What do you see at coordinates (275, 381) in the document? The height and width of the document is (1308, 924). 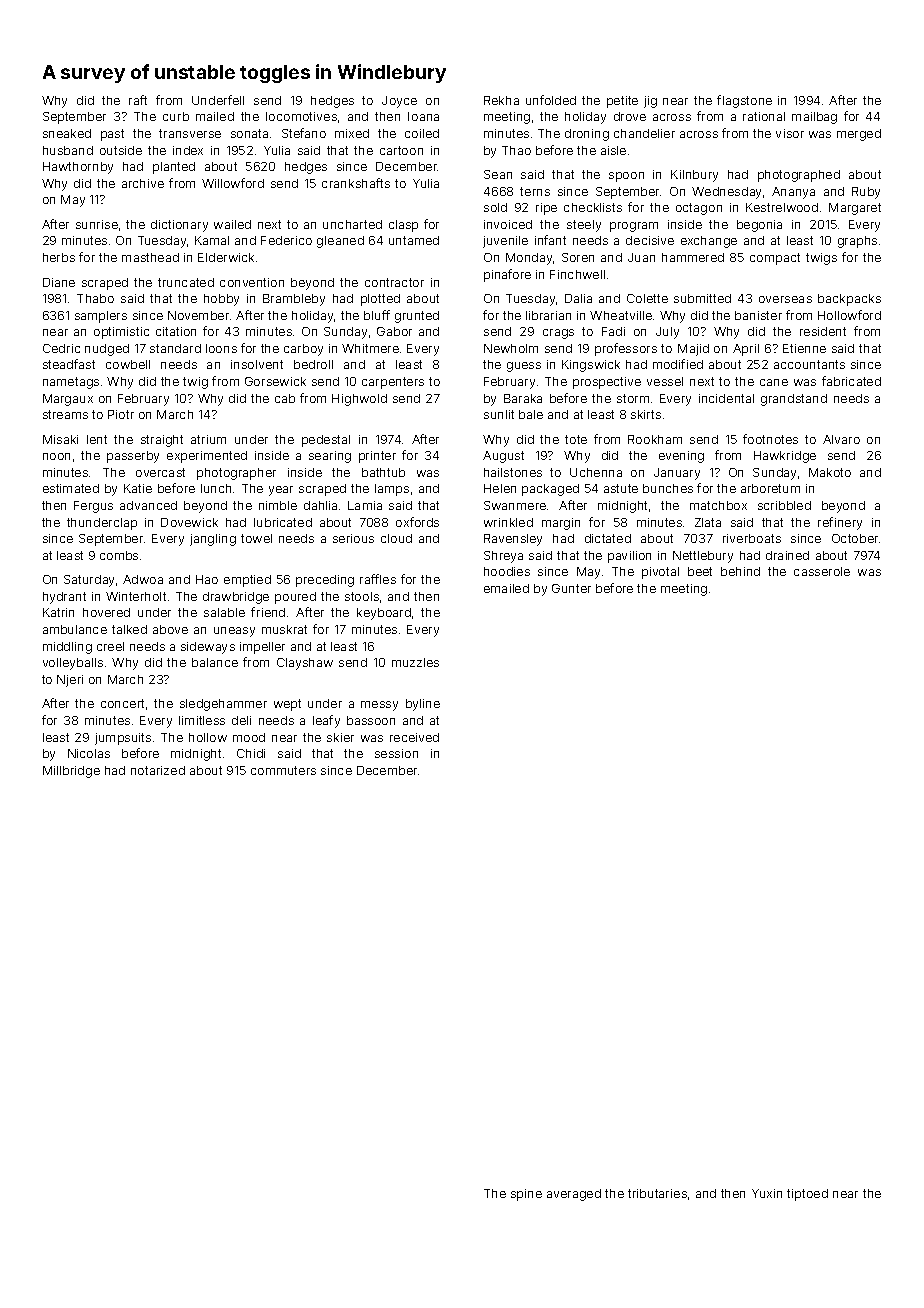 I see `Gorsewick` at bounding box center [275, 381].
